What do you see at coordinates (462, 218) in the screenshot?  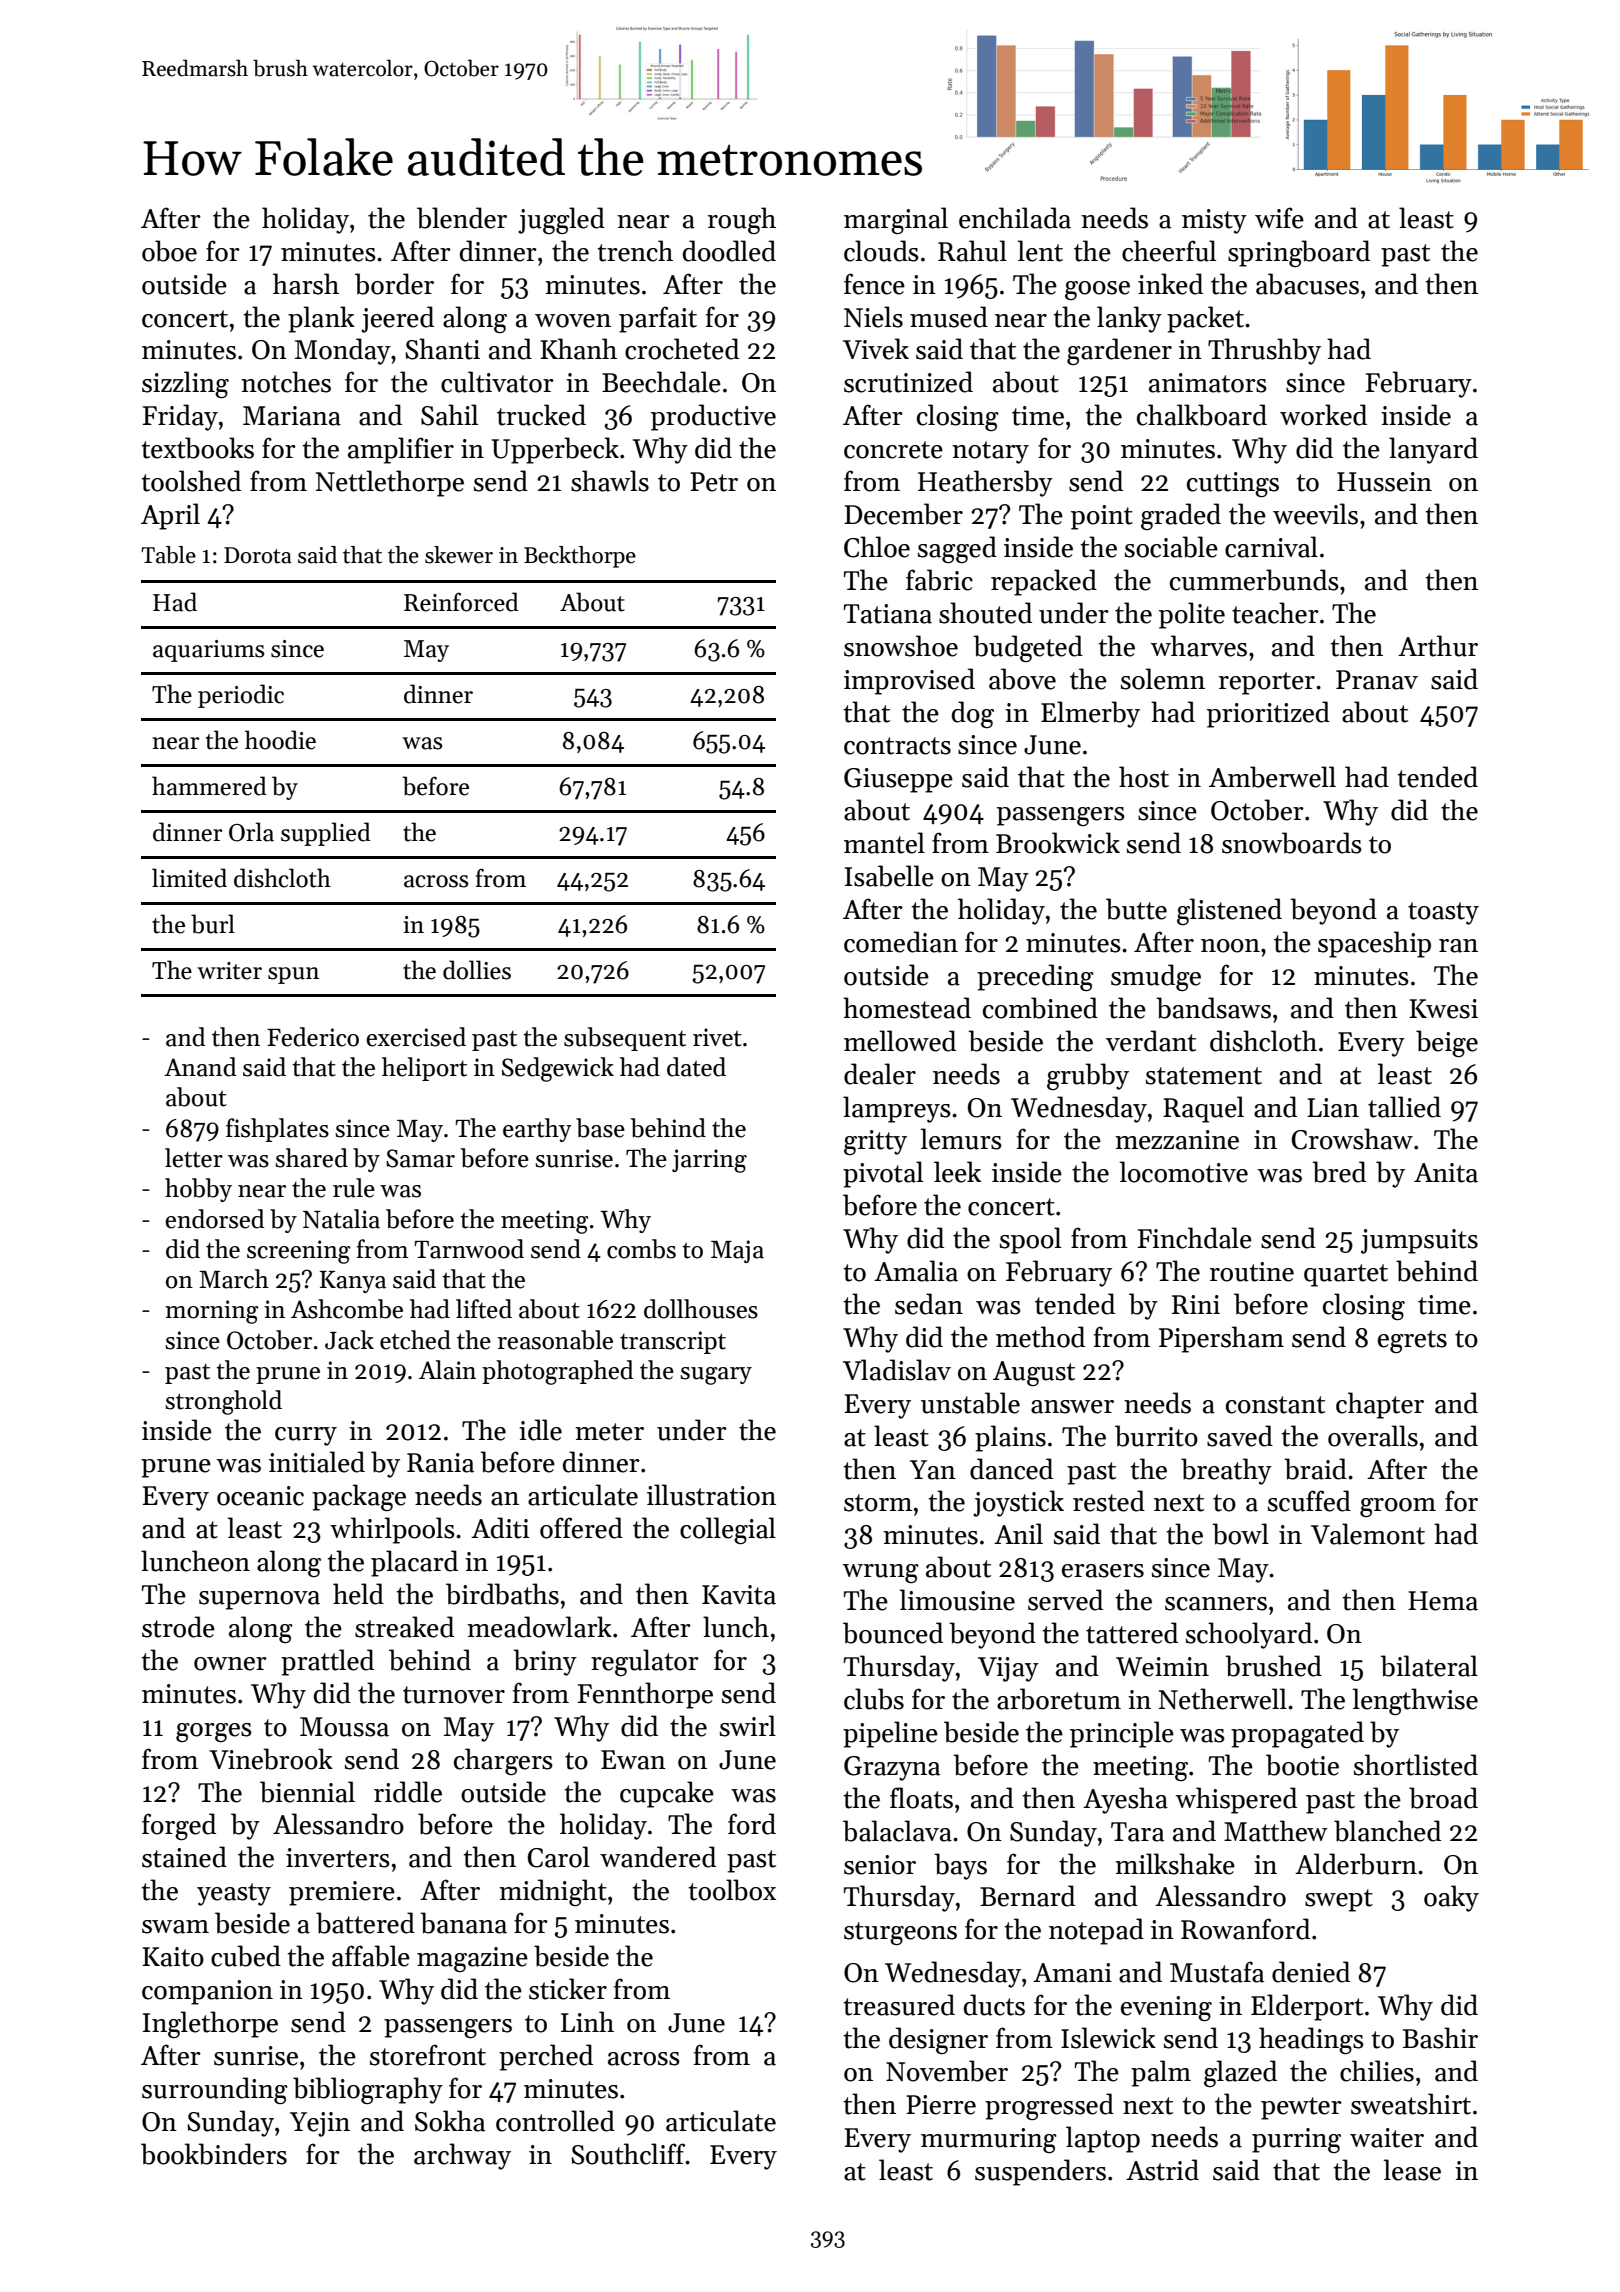 I see `blender` at bounding box center [462, 218].
